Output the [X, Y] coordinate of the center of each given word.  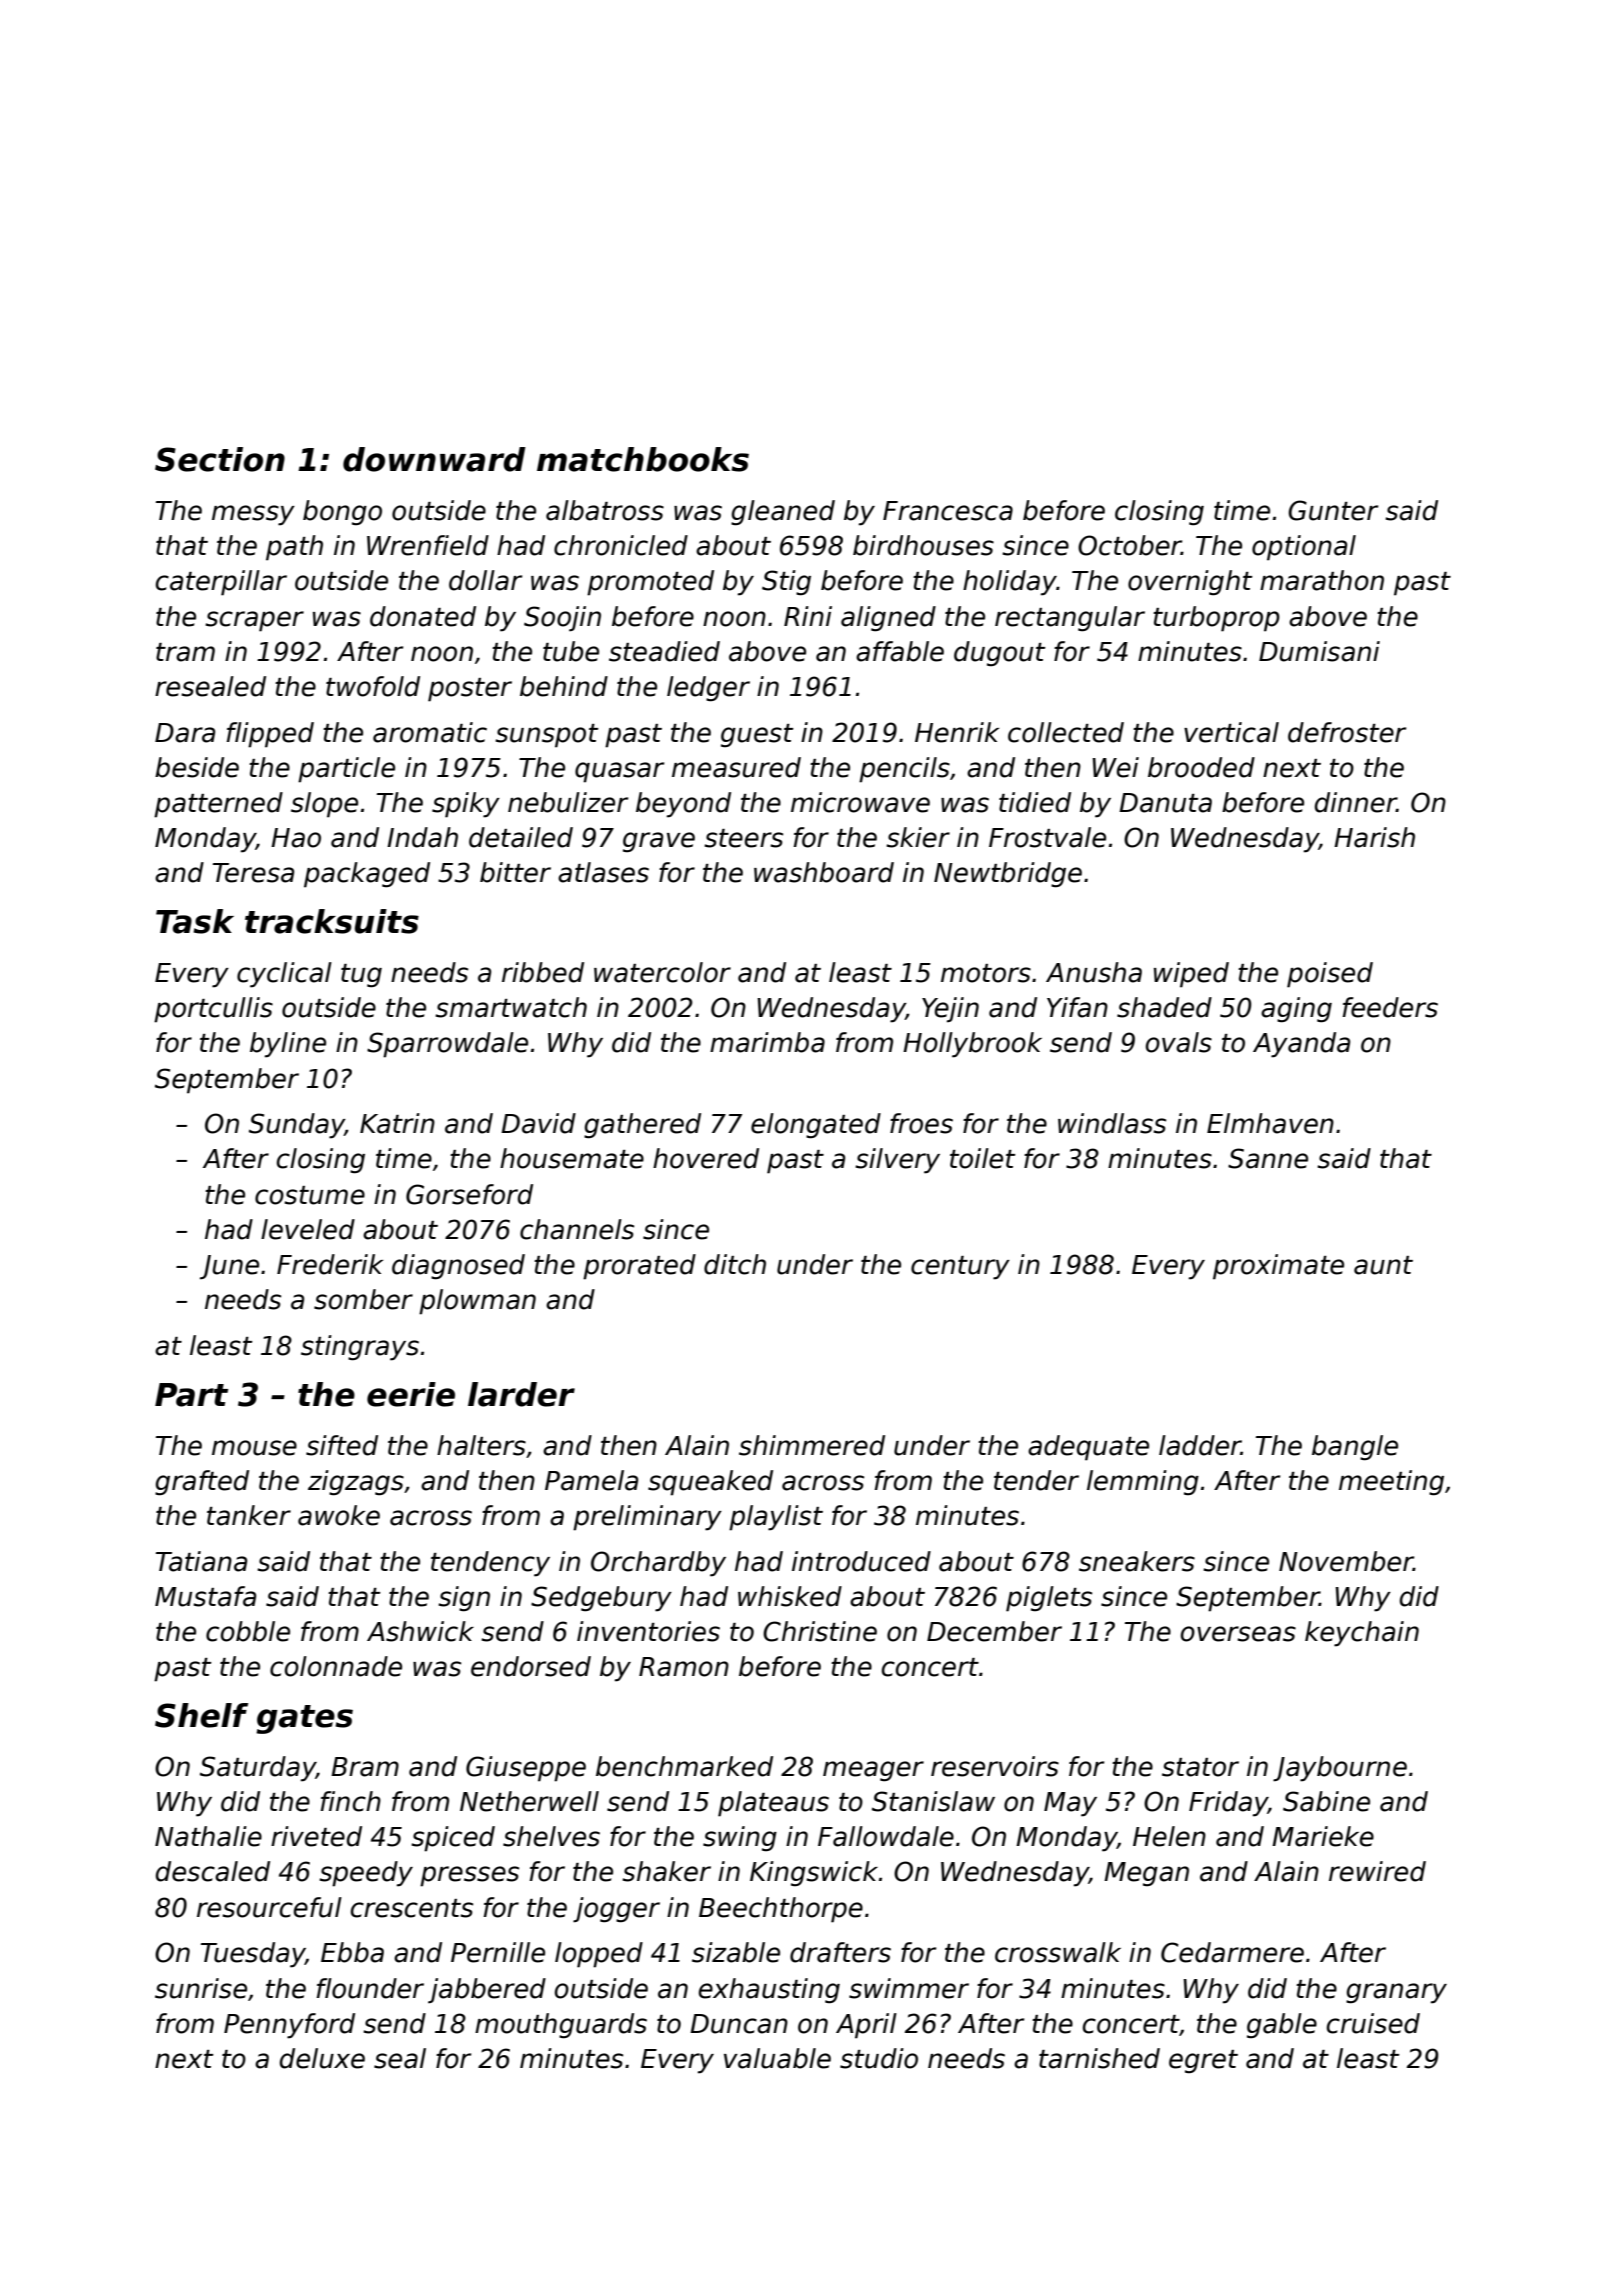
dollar [485, 580]
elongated [816, 1126]
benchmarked [684, 1766]
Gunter [1333, 510]
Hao [296, 838]
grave [659, 842]
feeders [1390, 1007]
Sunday [297, 1126]
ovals [1179, 1042]
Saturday [258, 1769]
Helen [1169, 1836]
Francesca [948, 511]
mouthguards [561, 2026]
